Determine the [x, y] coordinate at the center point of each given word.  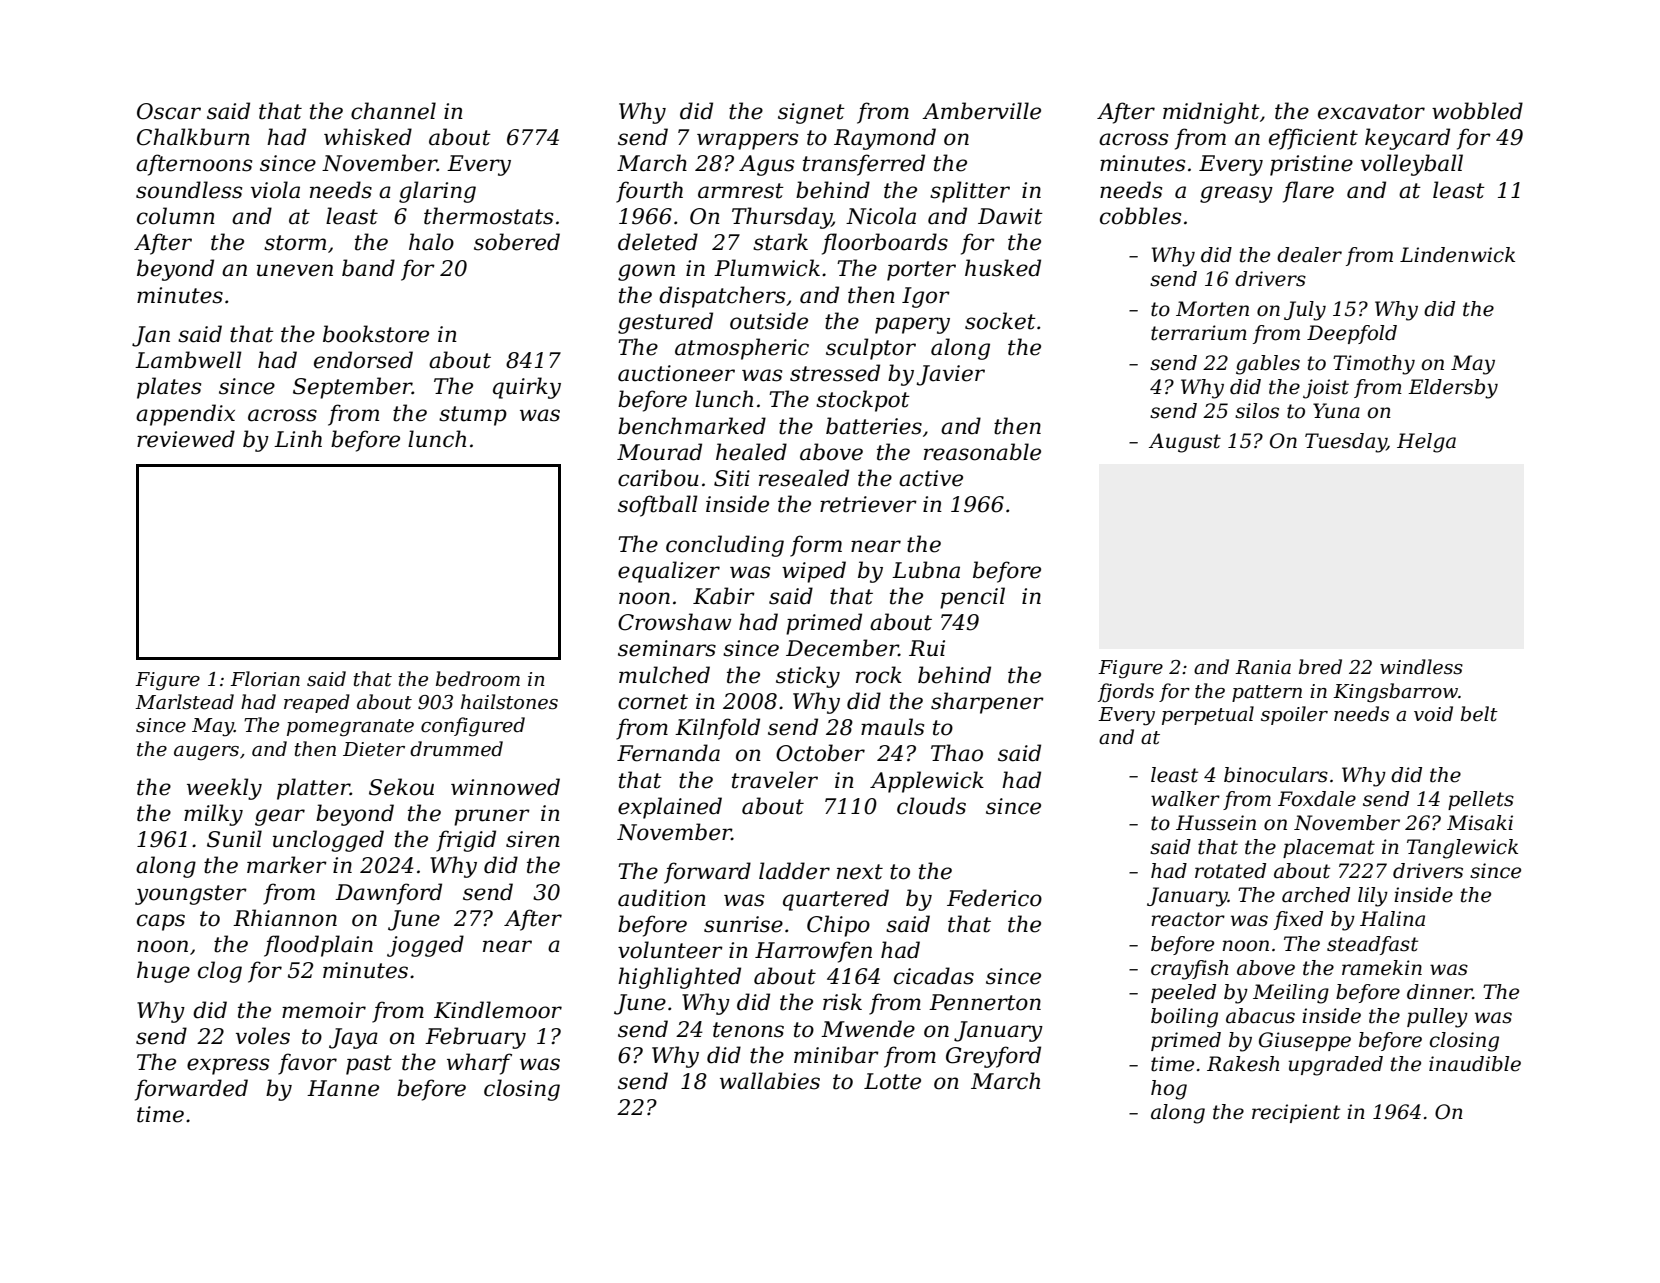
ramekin [1382, 968]
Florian [265, 679]
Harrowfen [813, 952]
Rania [1263, 667]
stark [780, 242]
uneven [295, 270]
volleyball [1412, 165]
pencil [972, 598]
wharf [479, 1064]
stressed [835, 373]
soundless [189, 190]
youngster [191, 895]
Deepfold [1352, 334]
